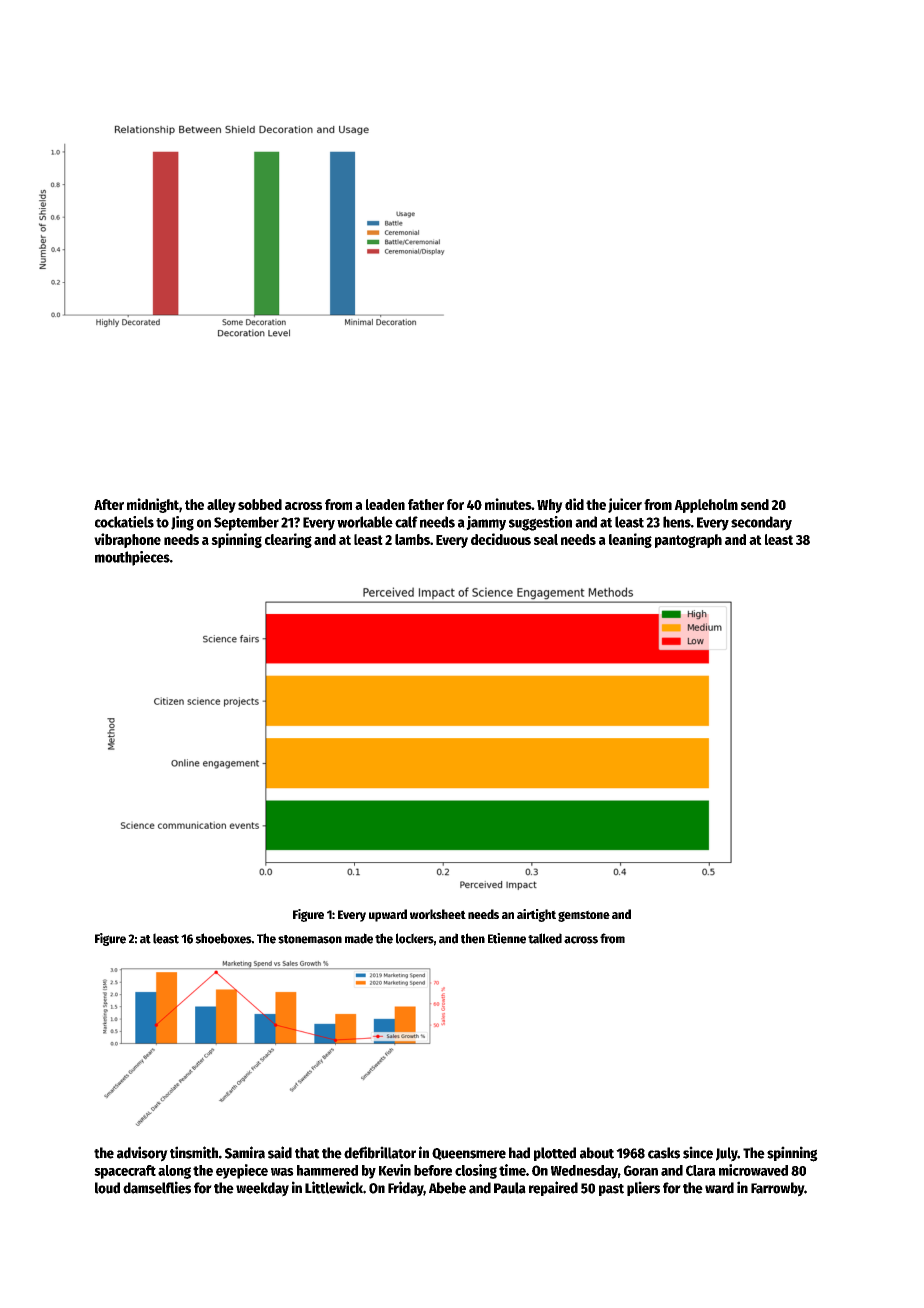 Image resolution: width=924 pixels, height=1308 pixels. Describe the element at coordinates (664, 1153) in the document. I see `casks` at that location.
